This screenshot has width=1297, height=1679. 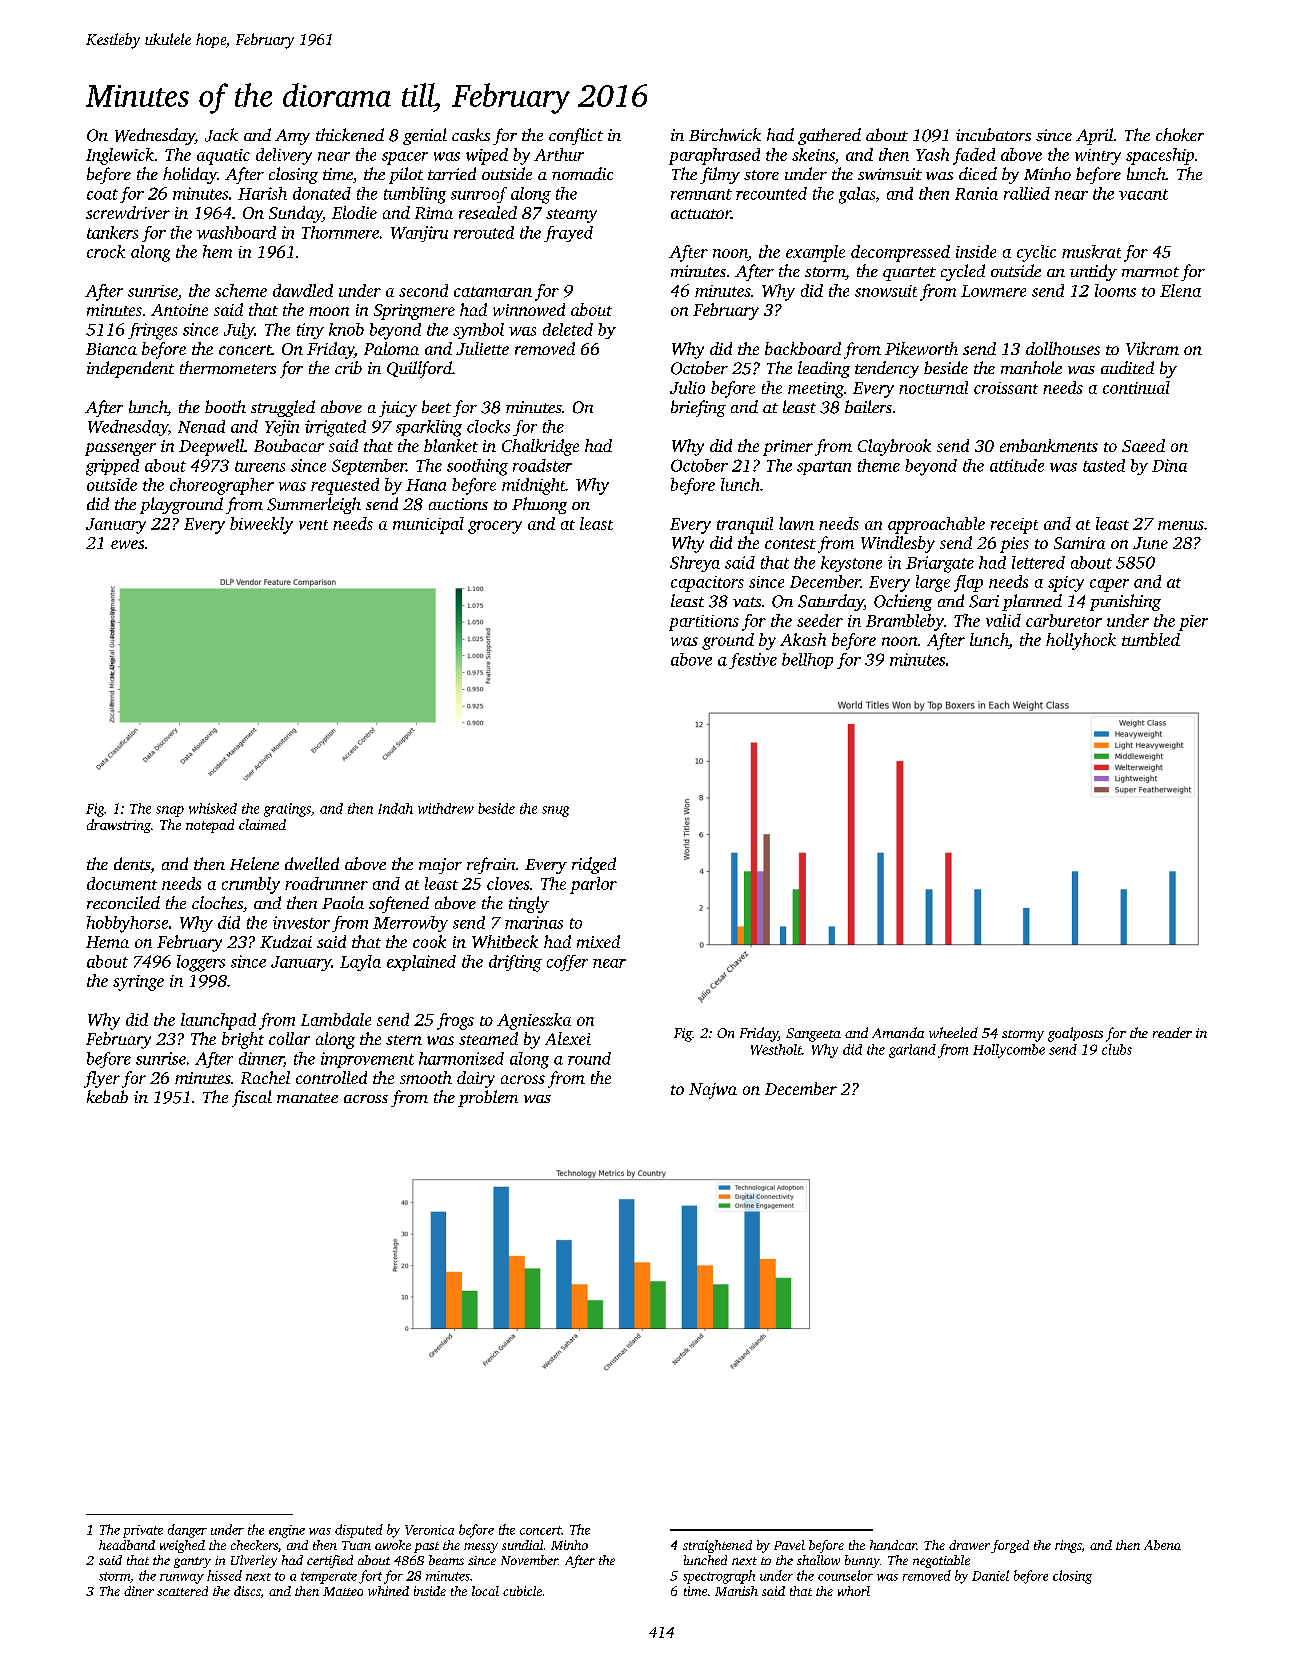 What do you see at coordinates (252, 1098) in the screenshot?
I see `fiscal` at bounding box center [252, 1098].
